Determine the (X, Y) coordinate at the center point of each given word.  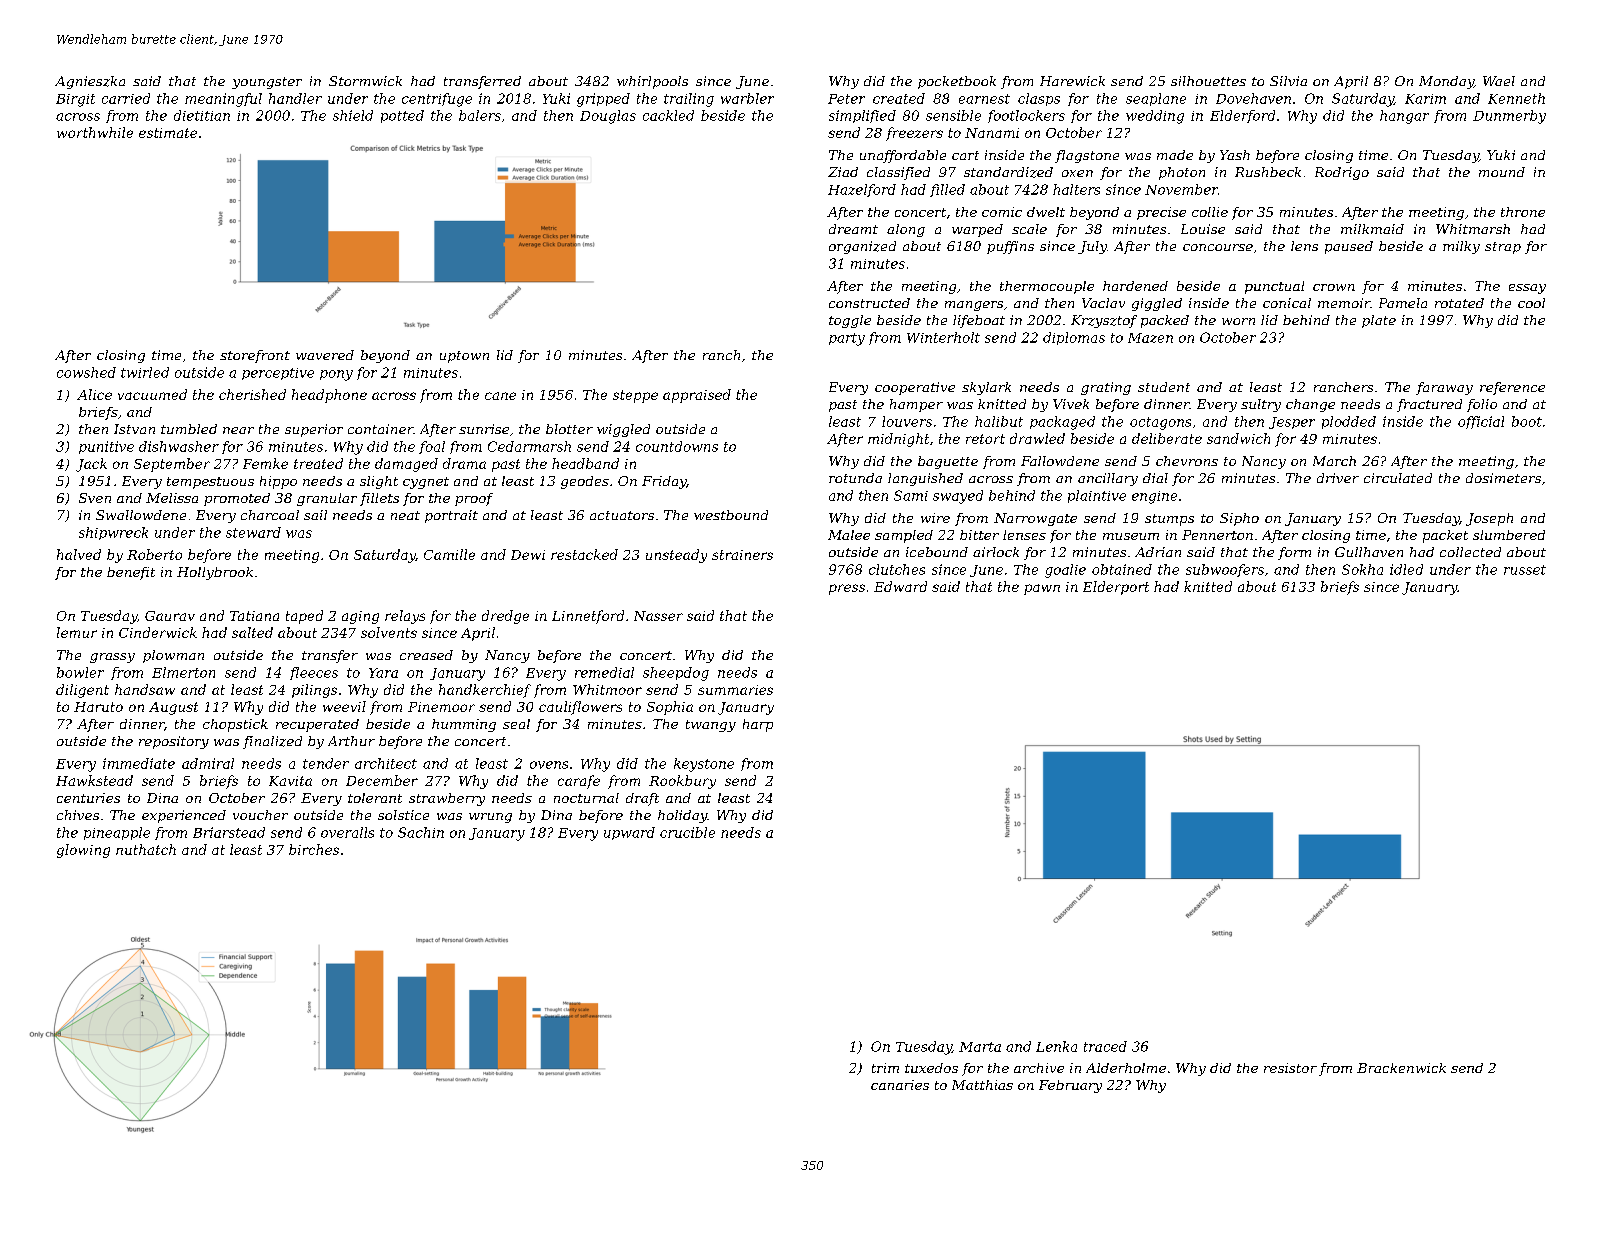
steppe (635, 396)
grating (1106, 388)
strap (1503, 248)
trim (885, 1068)
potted (402, 116)
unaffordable (903, 156)
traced (1105, 1046)
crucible (687, 832)
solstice (403, 815)
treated (318, 463)
